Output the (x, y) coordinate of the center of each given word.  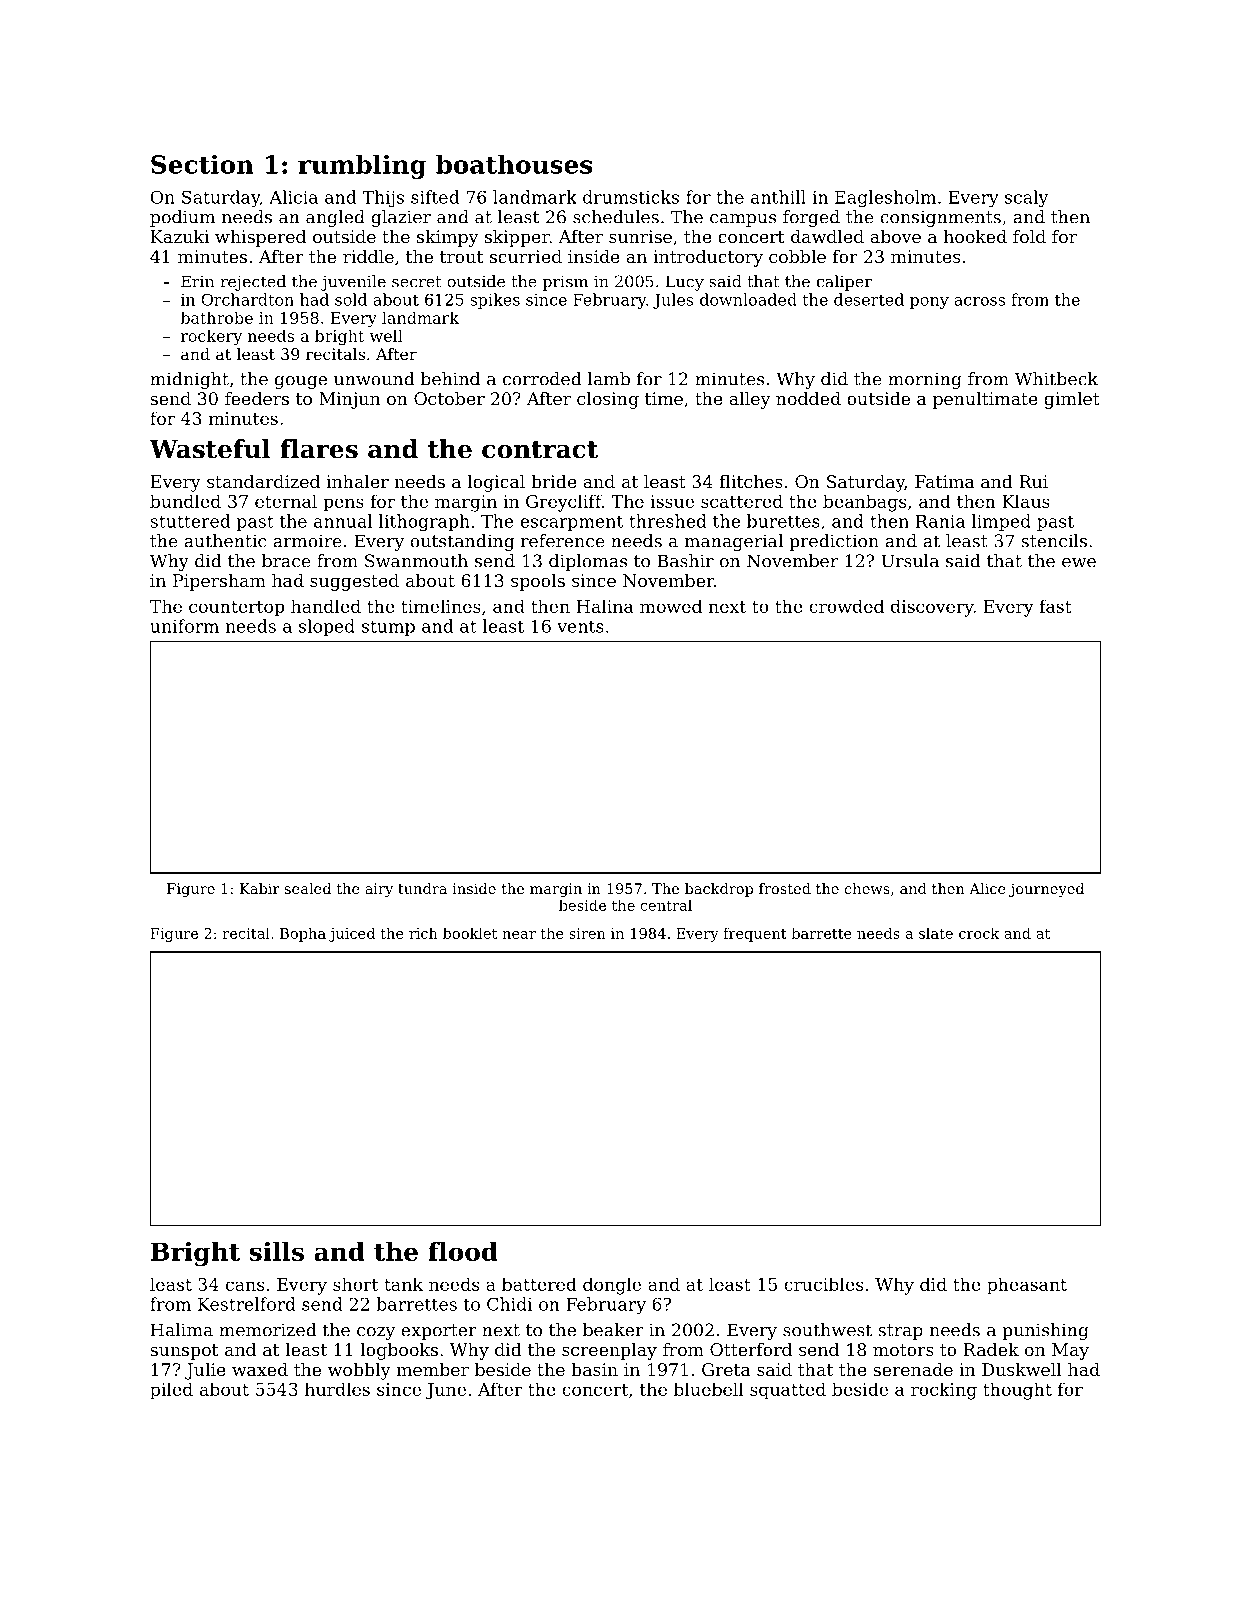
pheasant (1027, 1286)
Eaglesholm (885, 198)
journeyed (1046, 890)
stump (388, 628)
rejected (253, 283)
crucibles (823, 1284)
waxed (260, 1369)
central (666, 905)
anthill (778, 197)
